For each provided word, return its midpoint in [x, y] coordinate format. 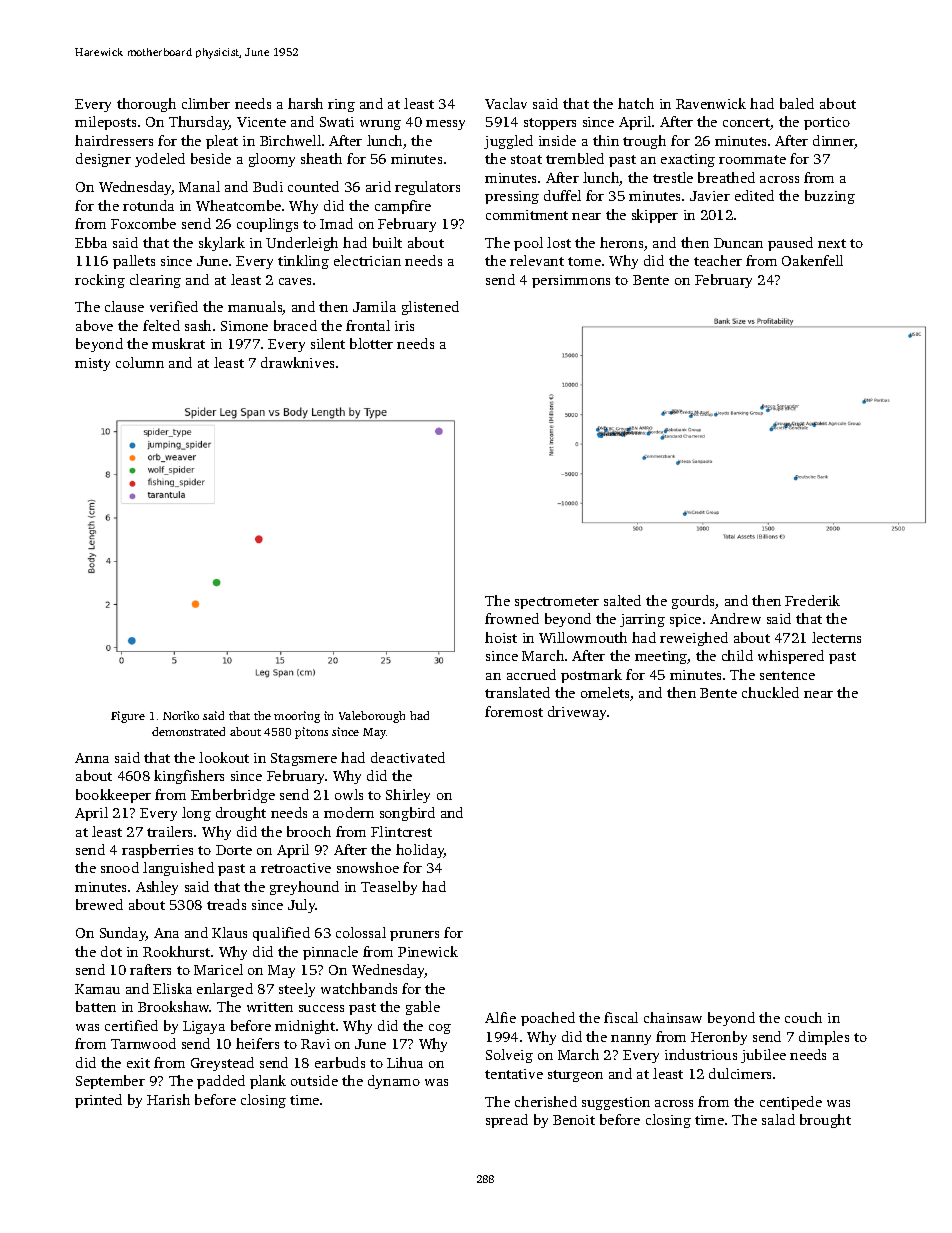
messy [445, 125]
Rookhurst [176, 951]
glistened [430, 308]
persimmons [571, 281]
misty [92, 364]
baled [797, 103]
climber [206, 103]
